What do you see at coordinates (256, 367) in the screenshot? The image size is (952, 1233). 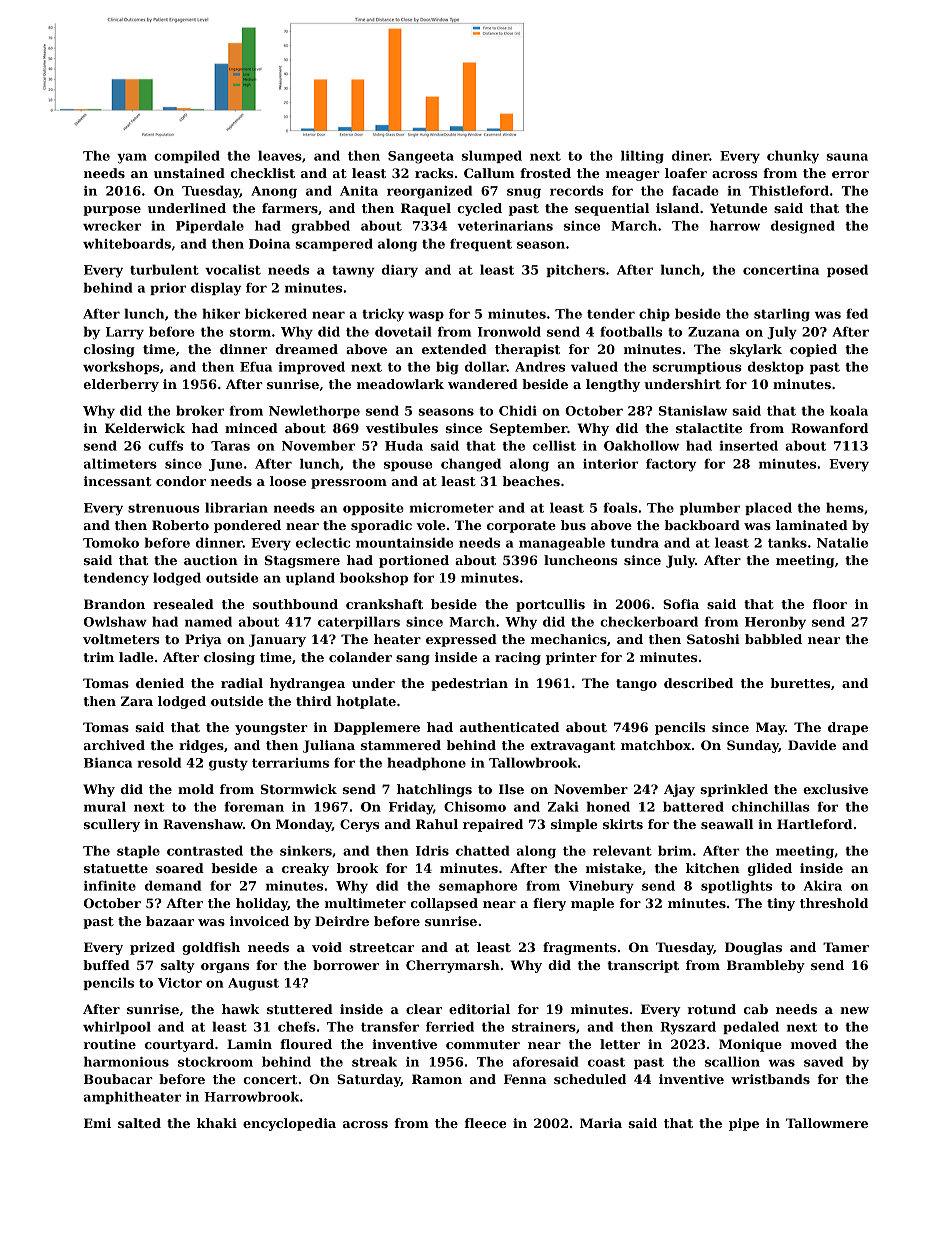 I see `Efua` at bounding box center [256, 367].
